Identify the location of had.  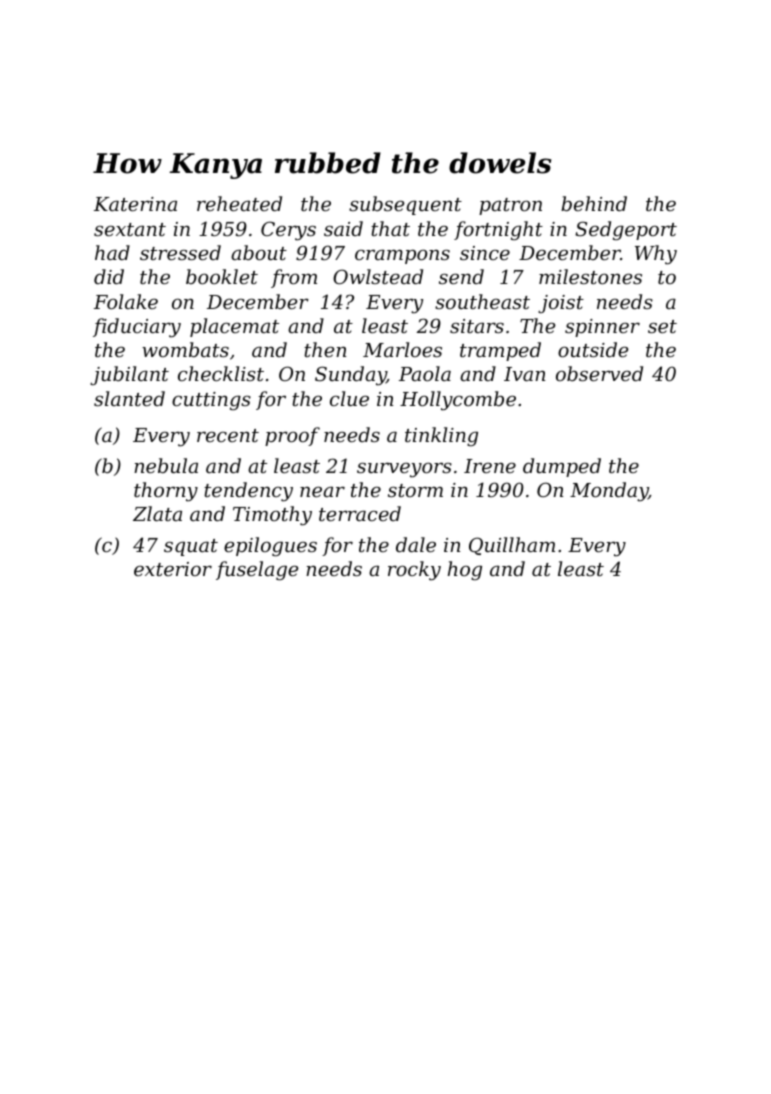
(112, 252).
